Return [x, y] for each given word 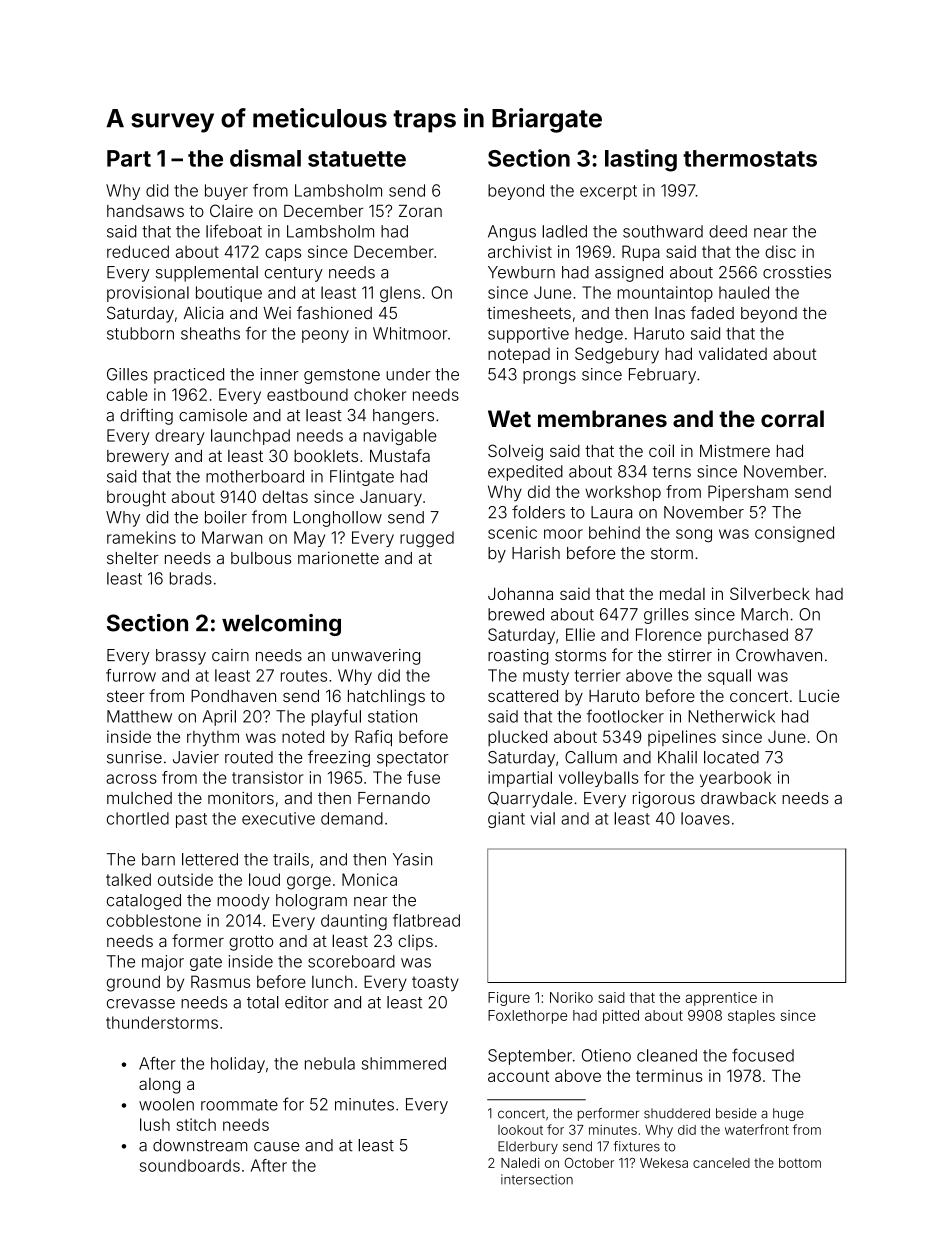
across [131, 779]
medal [682, 594]
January [391, 498]
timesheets [529, 313]
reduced [138, 251]
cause [276, 1147]
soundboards [190, 1165]
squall [729, 677]
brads [191, 578]
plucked [517, 738]
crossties [797, 272]
